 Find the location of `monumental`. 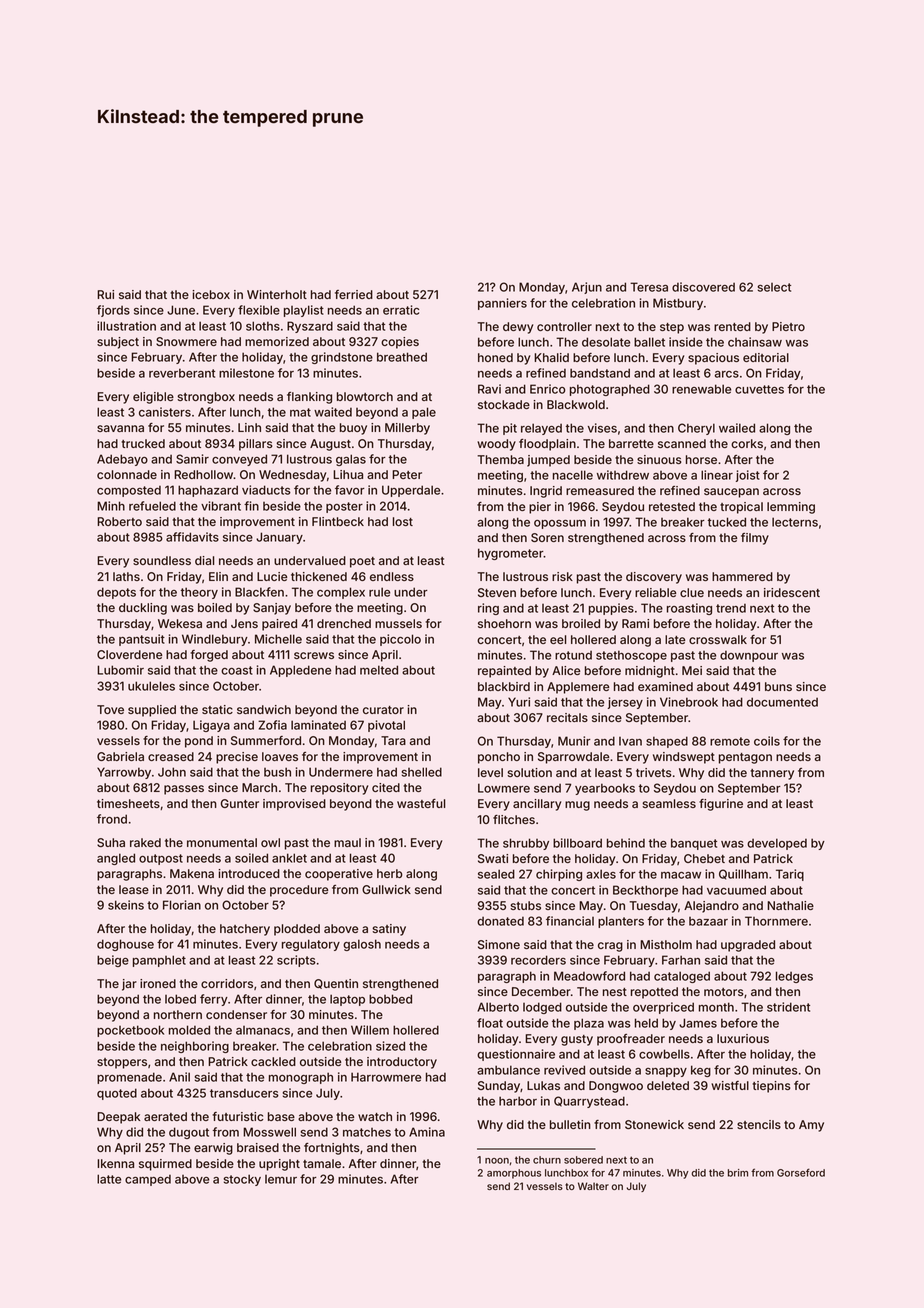

monumental is located at coordinates (222, 842).
